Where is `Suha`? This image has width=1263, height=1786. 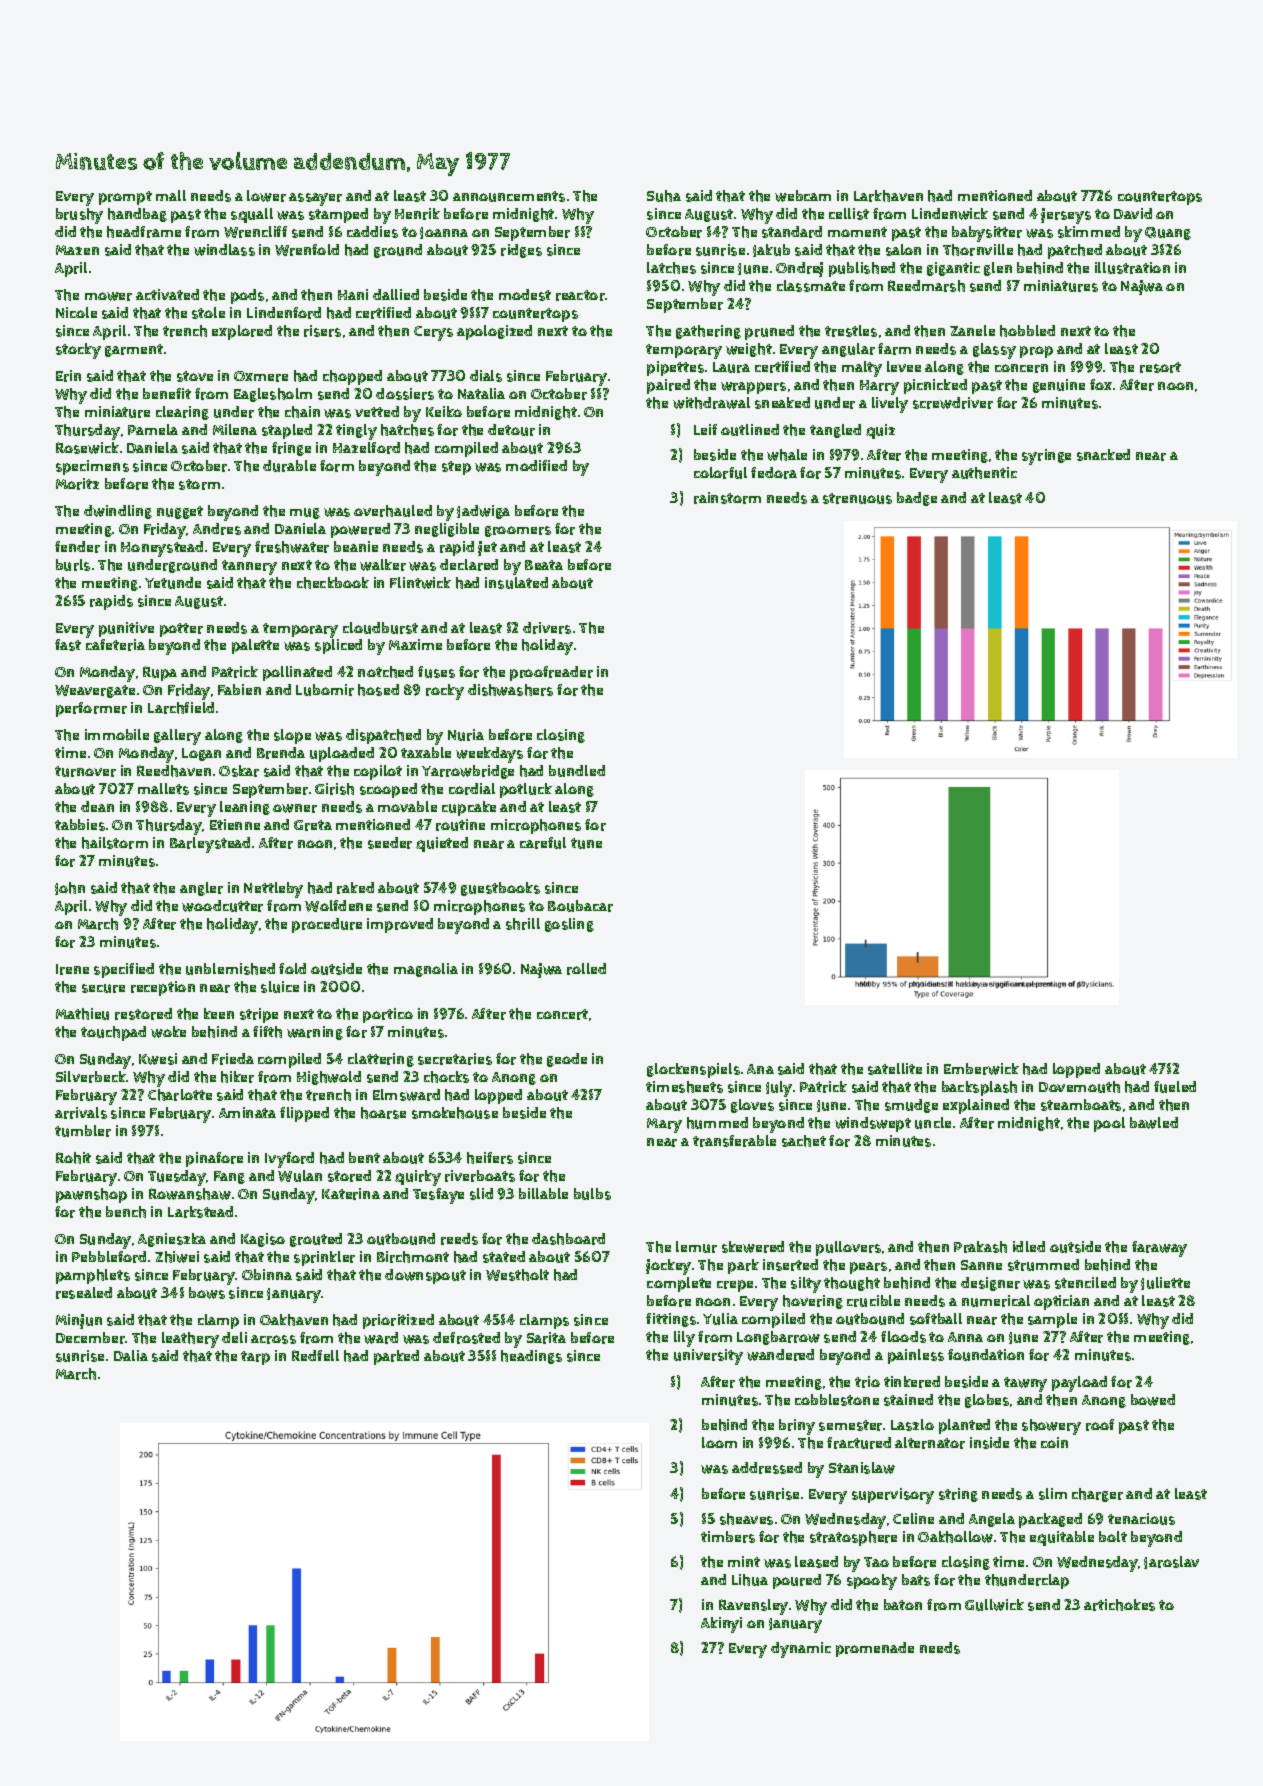 Suha is located at coordinates (664, 196).
